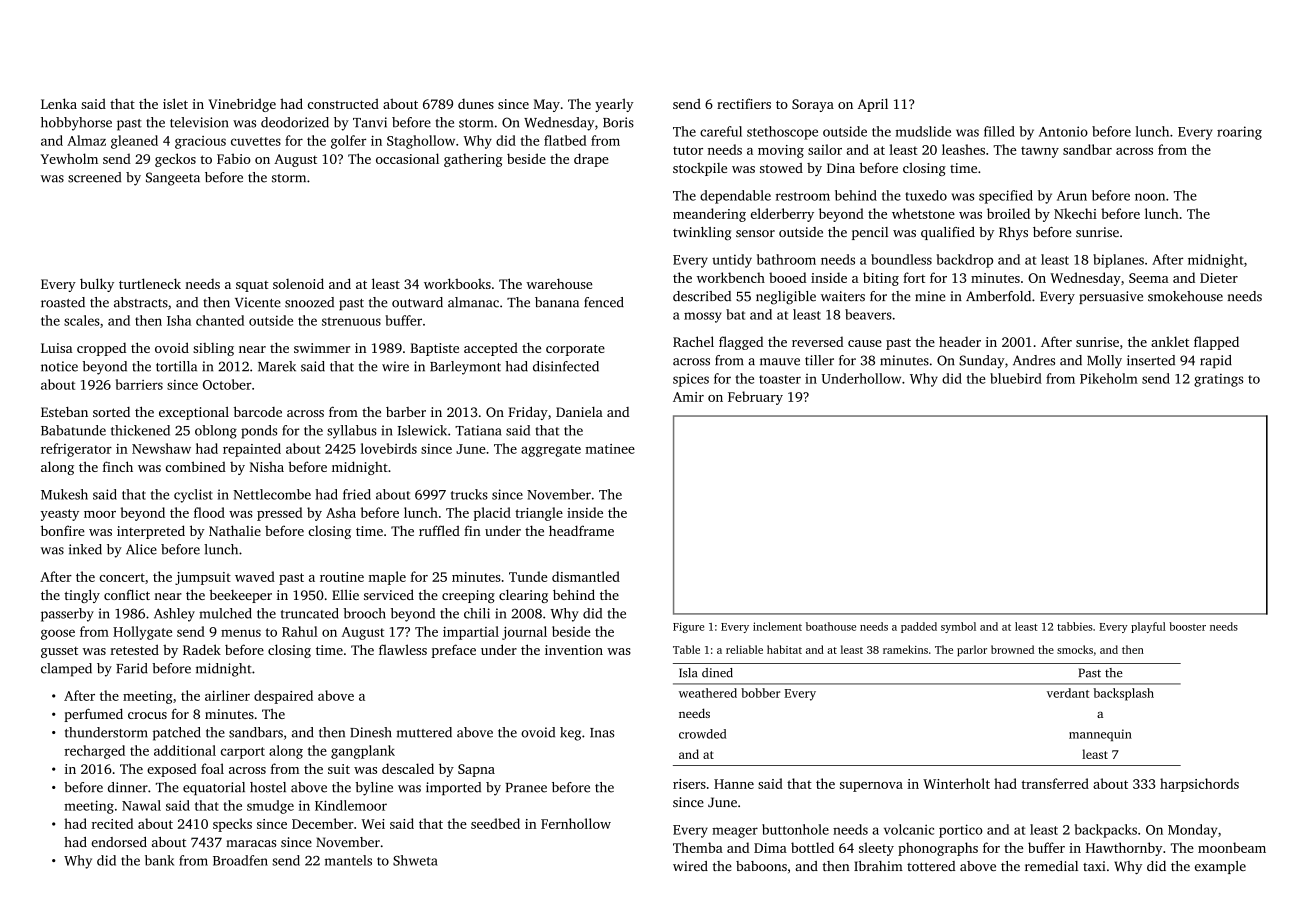  What do you see at coordinates (471, 633) in the screenshot?
I see `impartial` at bounding box center [471, 633].
